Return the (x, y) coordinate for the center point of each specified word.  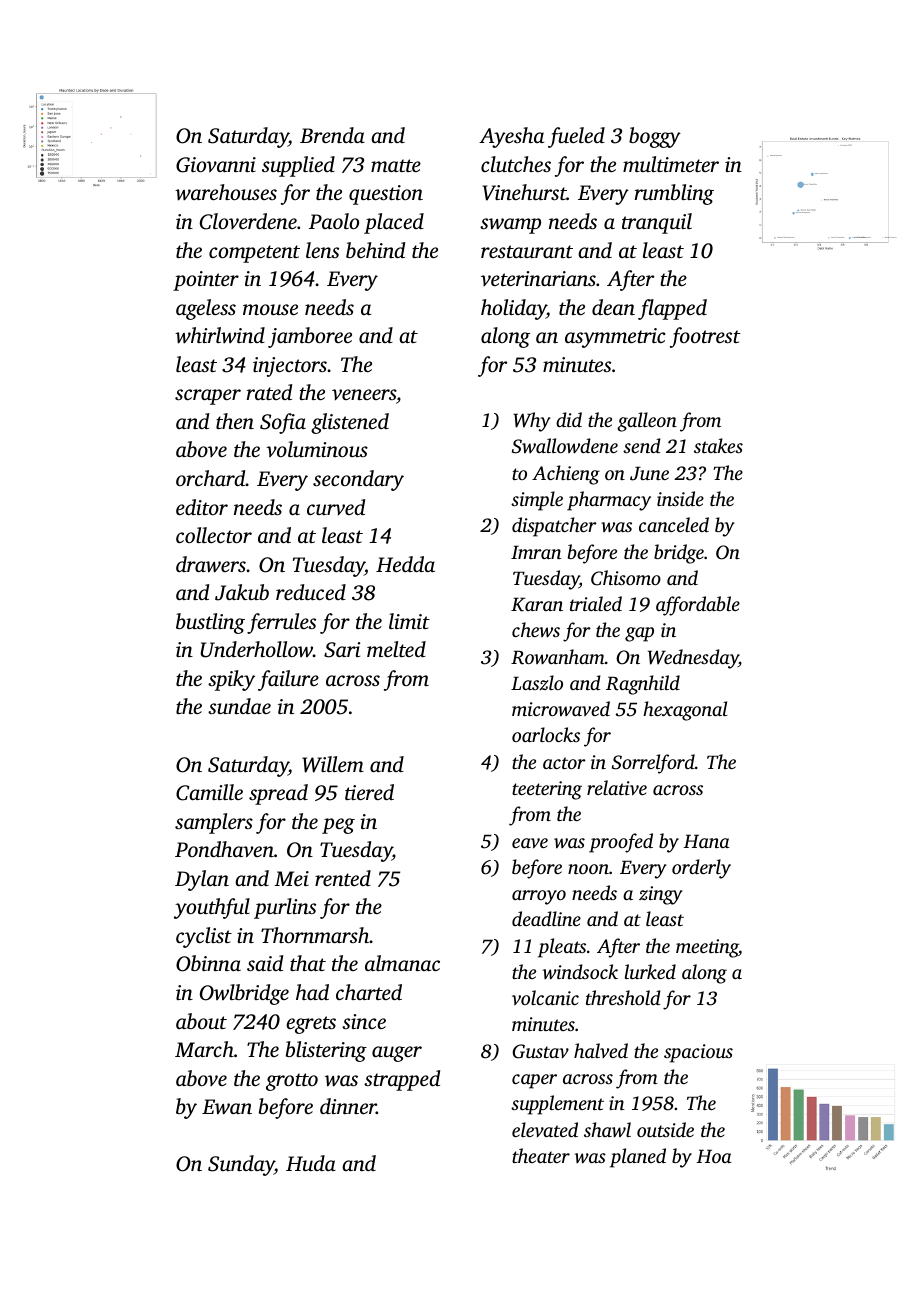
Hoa (714, 1156)
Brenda (332, 135)
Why (532, 422)
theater (541, 1155)
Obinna (208, 963)
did (569, 419)
